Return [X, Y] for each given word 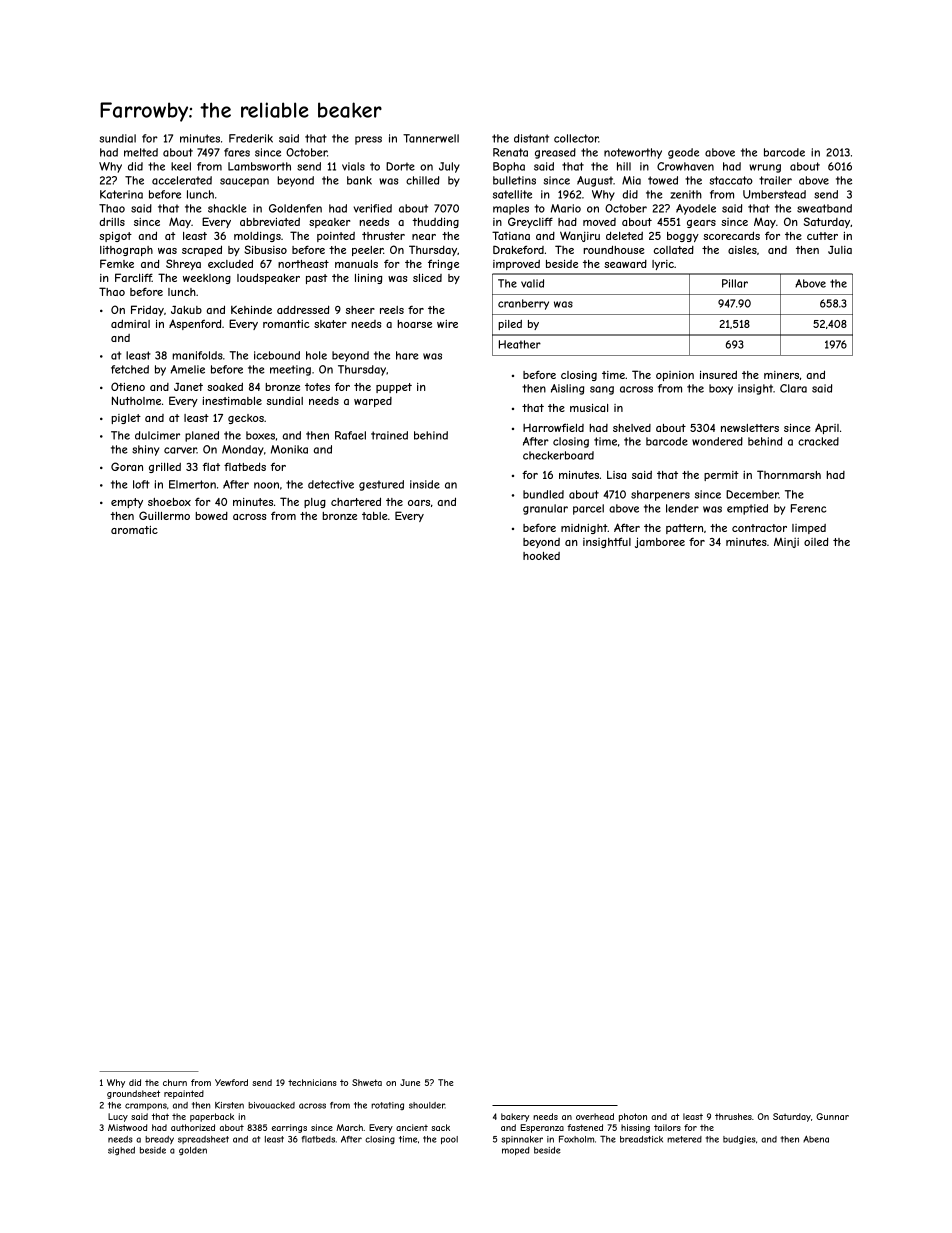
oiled [816, 541]
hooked [541, 556]
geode [683, 153]
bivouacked [271, 1105]
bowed [211, 516]
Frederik [251, 138]
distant [531, 138]
